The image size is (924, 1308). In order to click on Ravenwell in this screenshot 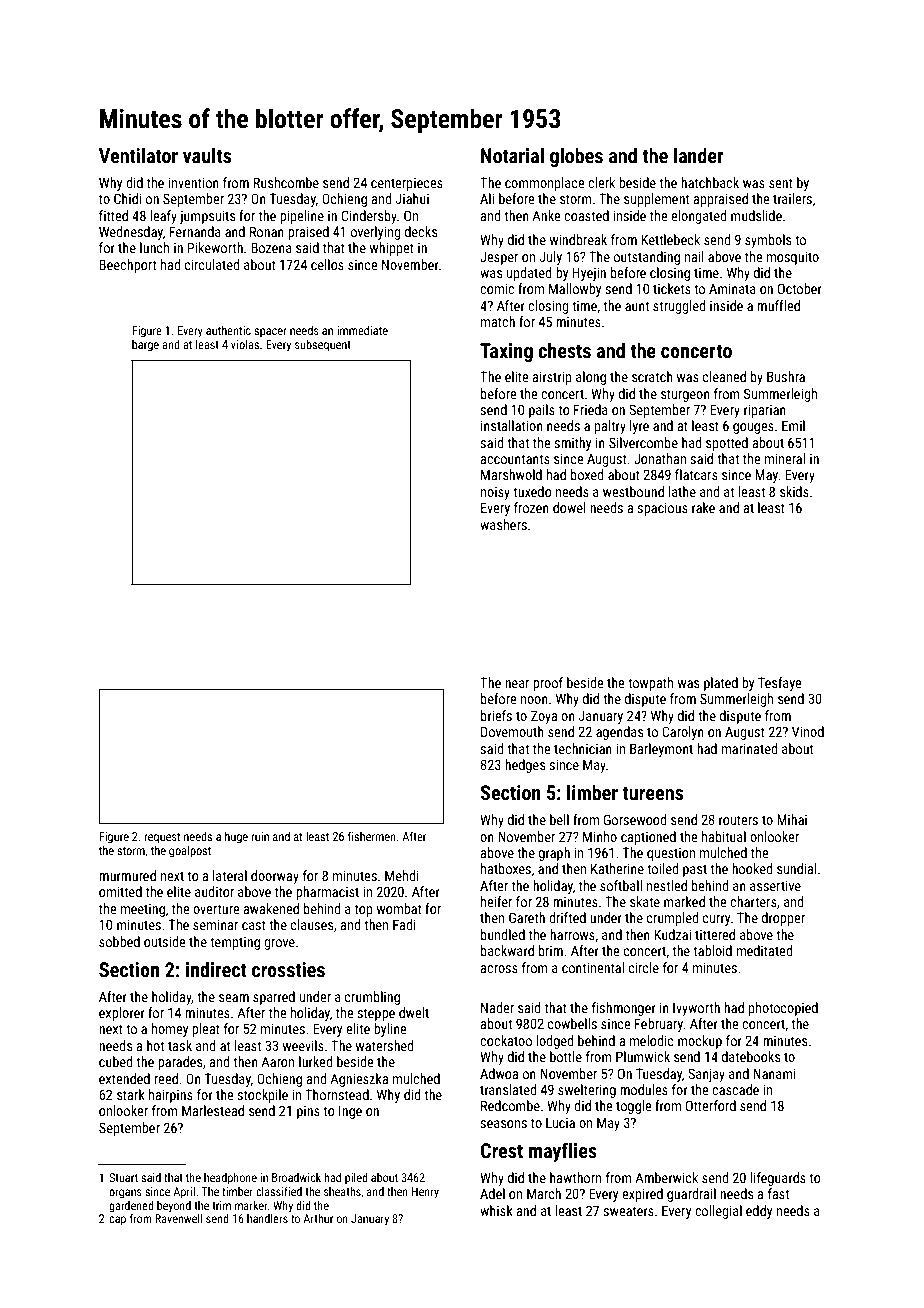, I will do `click(179, 1218)`.
